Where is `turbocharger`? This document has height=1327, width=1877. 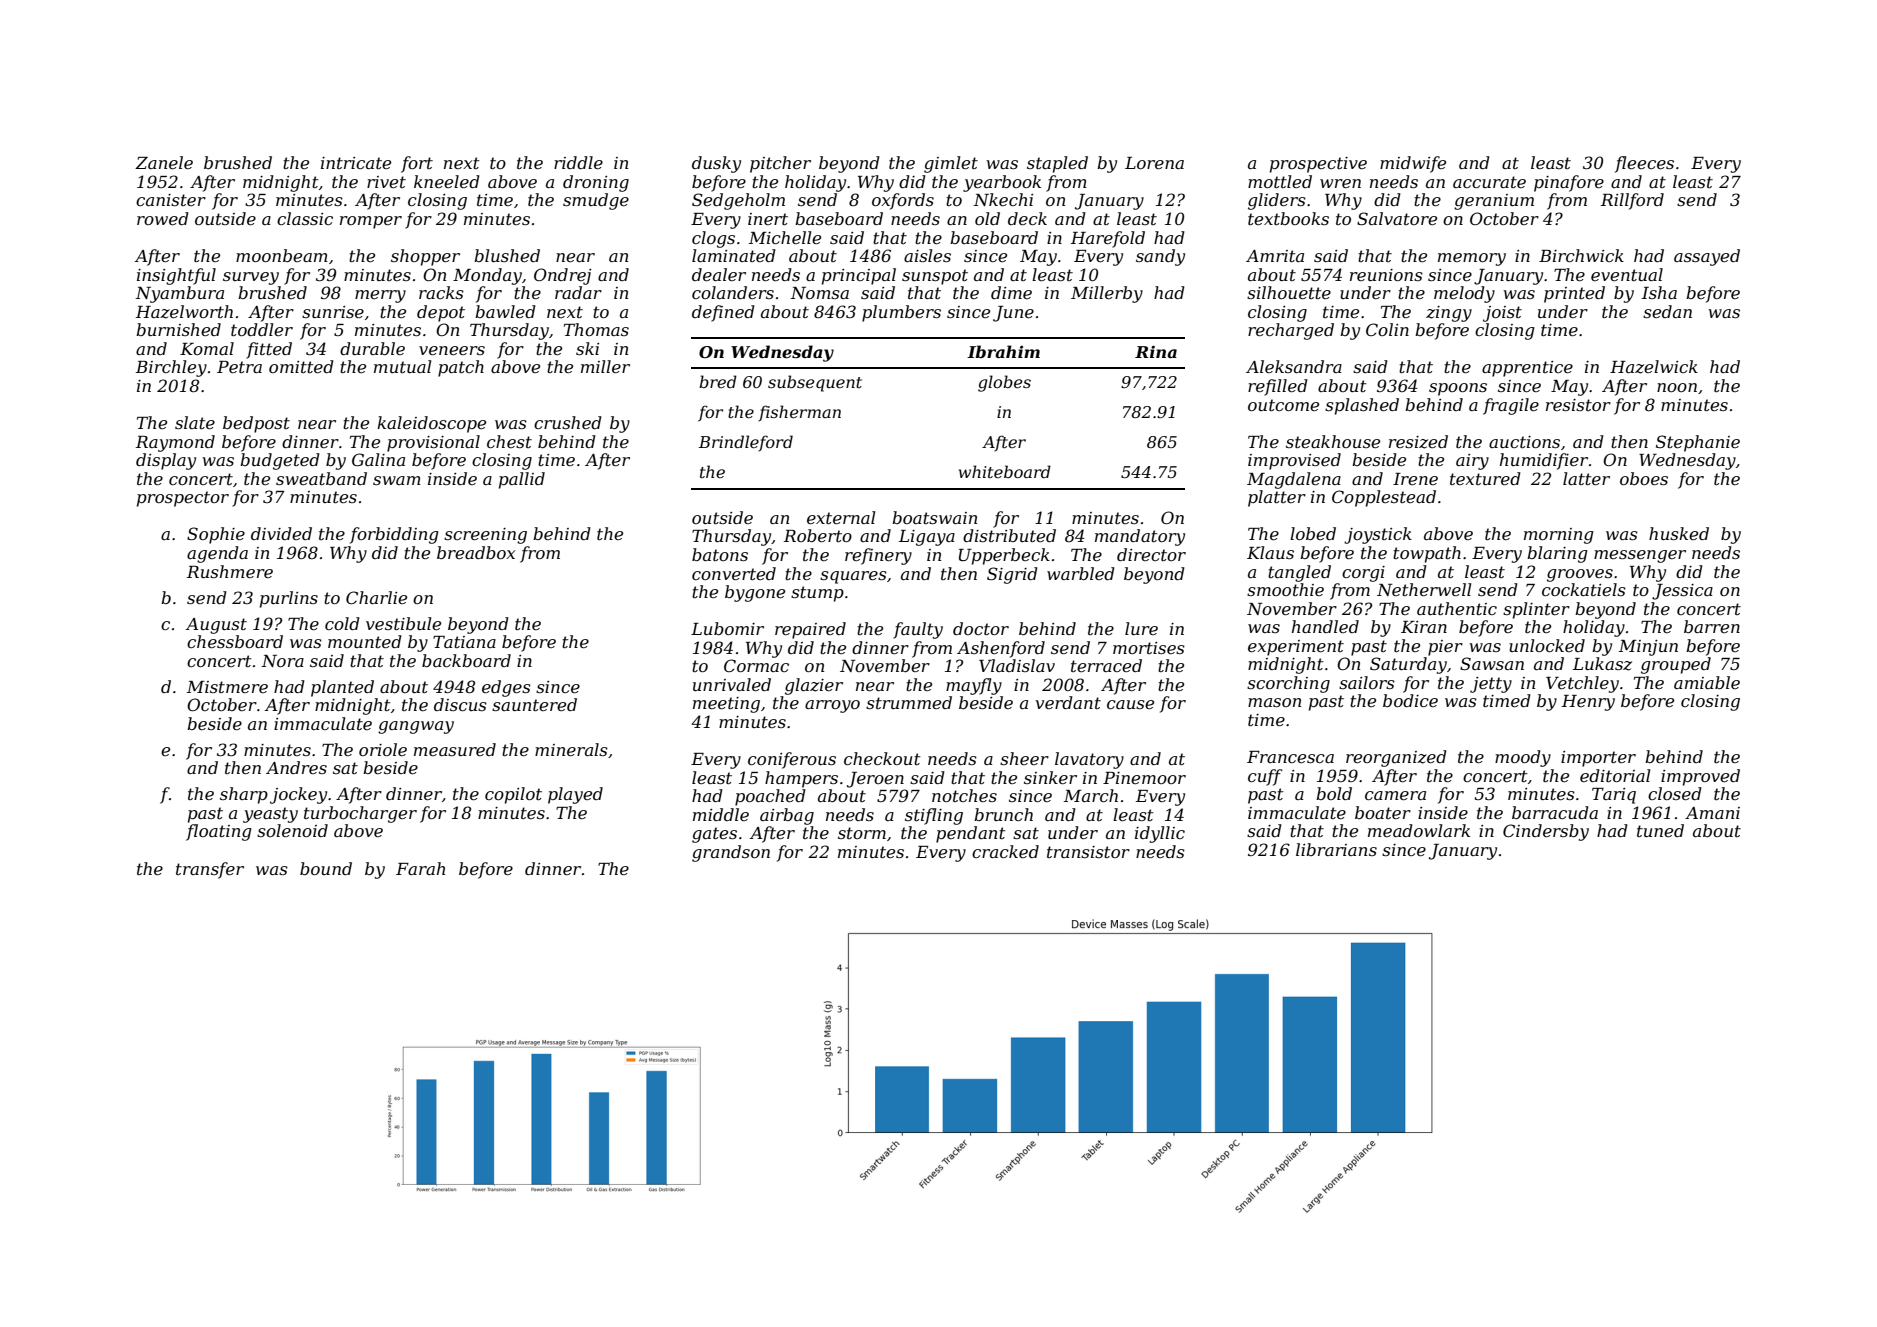
turbocharger is located at coordinates (360, 814).
